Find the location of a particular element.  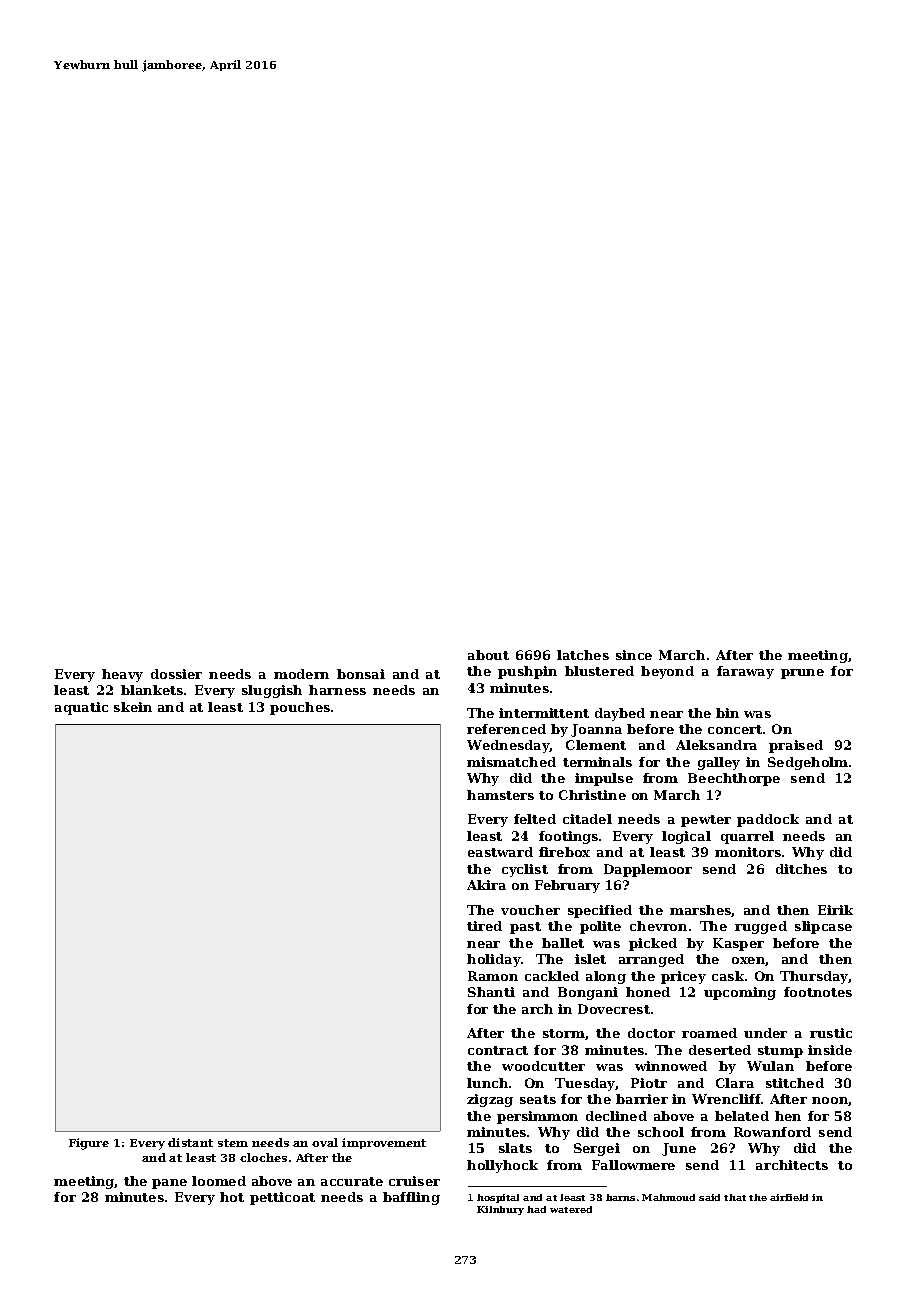

cruiser is located at coordinates (414, 1181).
